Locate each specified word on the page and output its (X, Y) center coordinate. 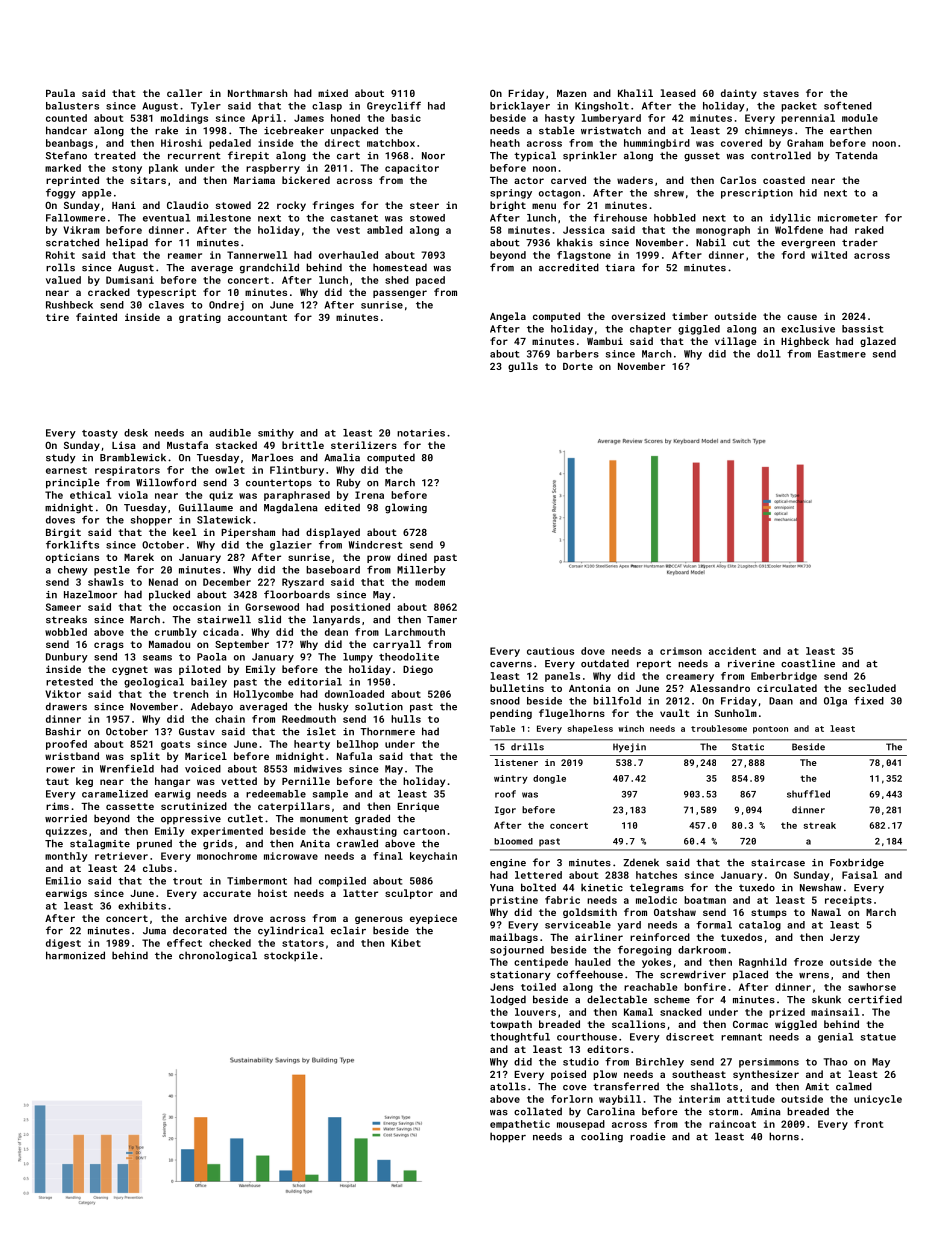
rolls (60, 267)
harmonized (75, 955)
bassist (862, 329)
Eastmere (842, 354)
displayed (333, 533)
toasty (100, 434)
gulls (523, 367)
